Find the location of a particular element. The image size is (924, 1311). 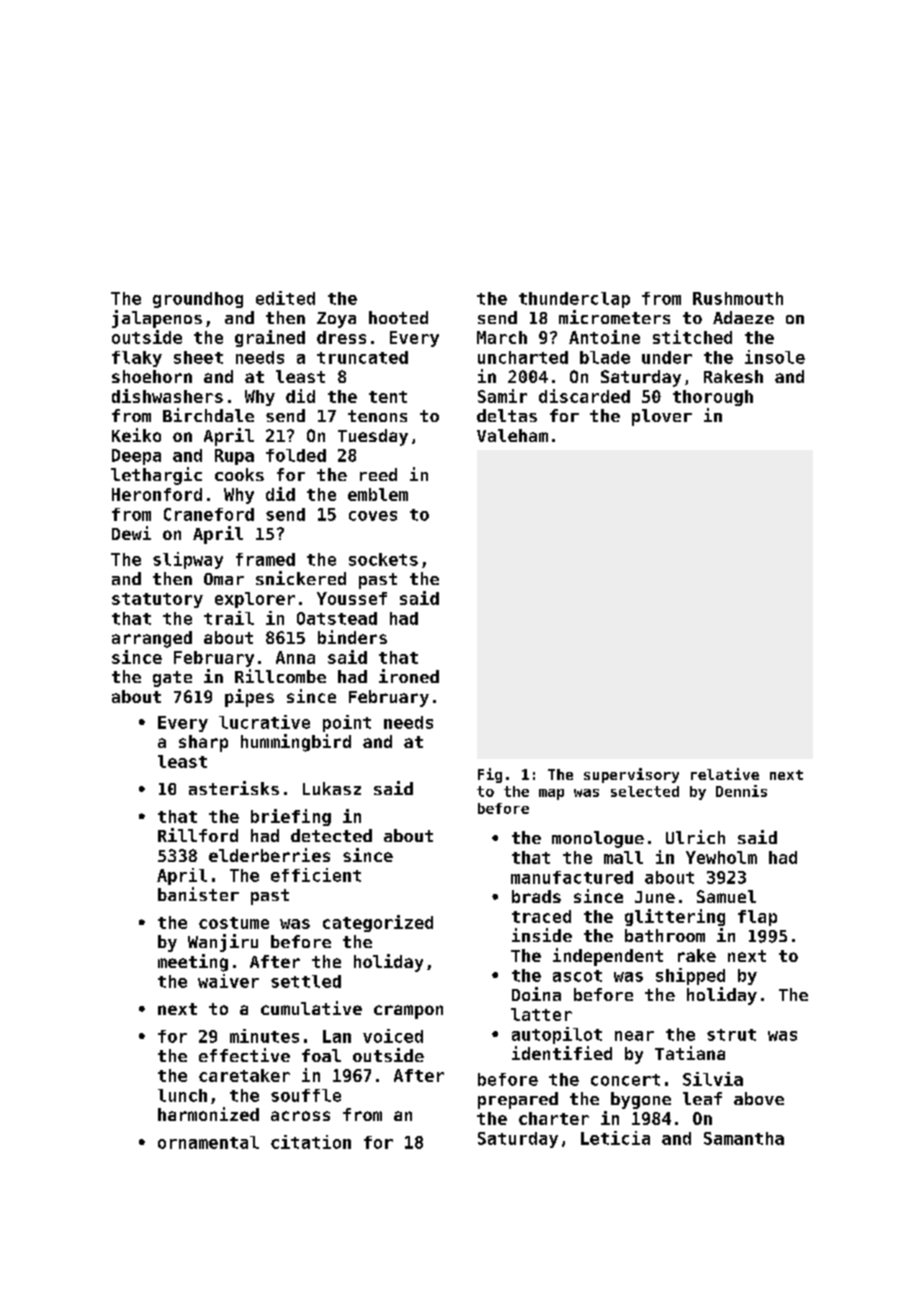

lunch is located at coordinates (182, 1095).
